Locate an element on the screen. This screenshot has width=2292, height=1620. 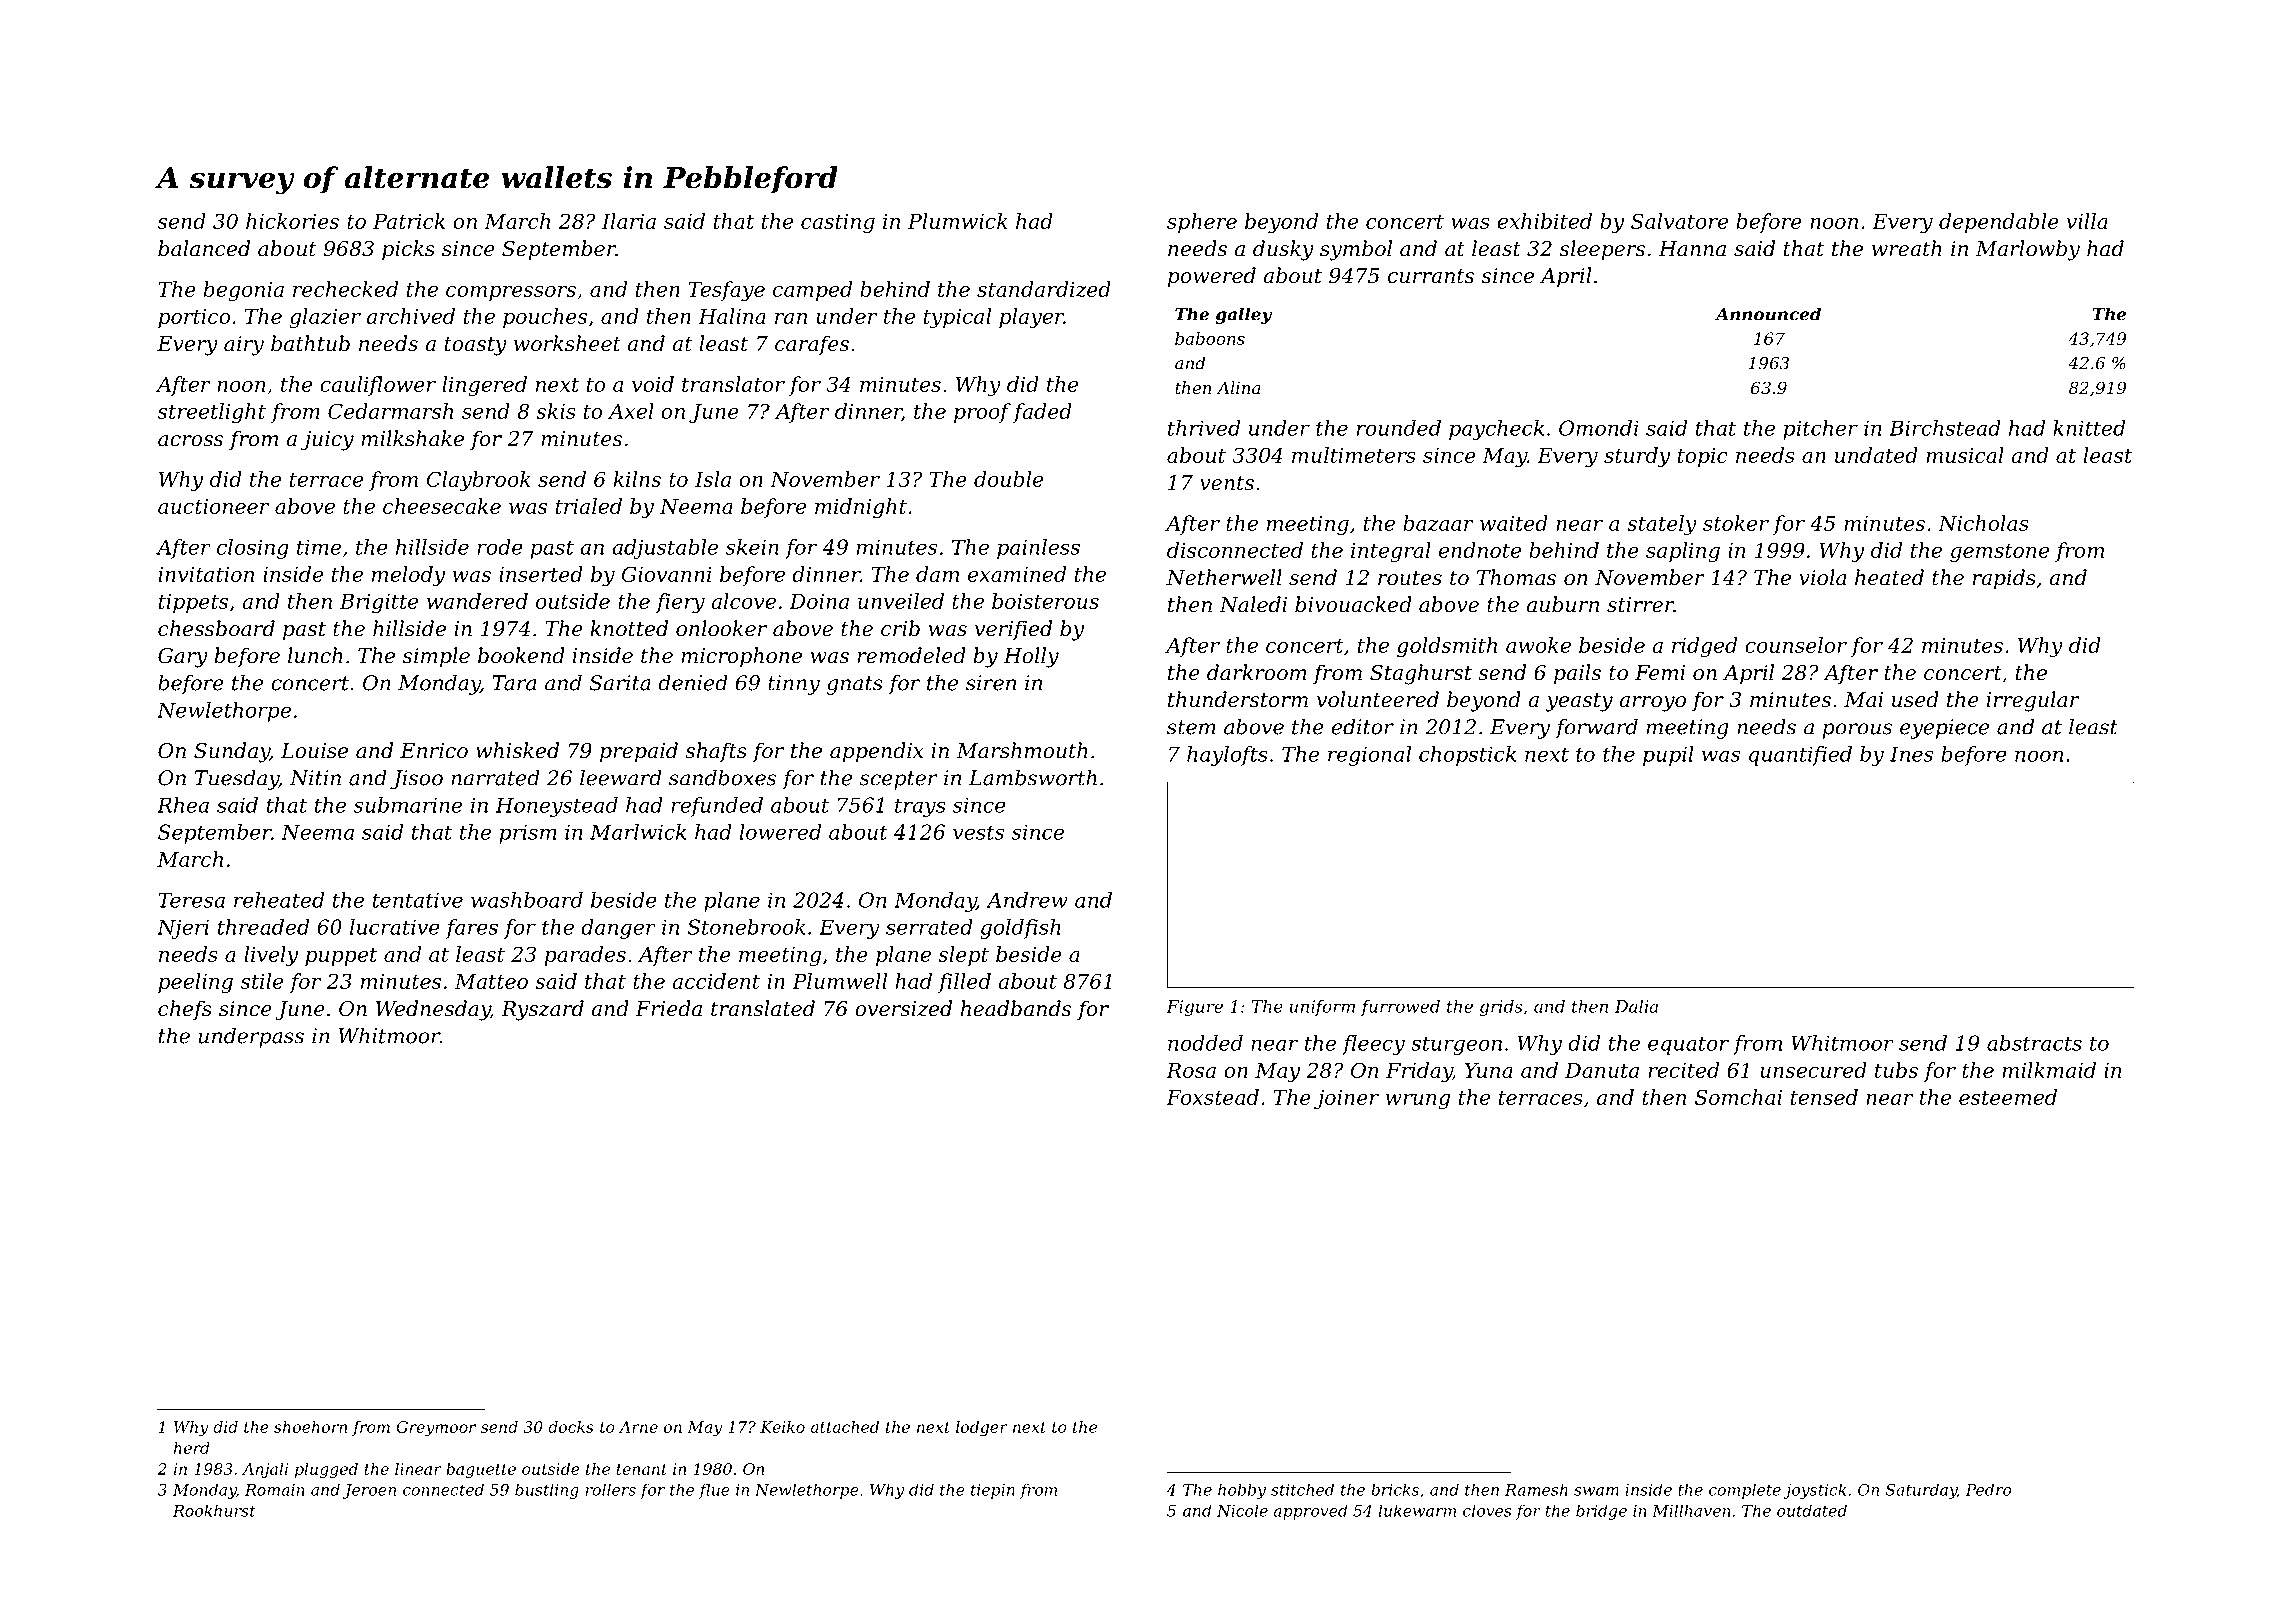
lodger is located at coordinates (982, 1428).
